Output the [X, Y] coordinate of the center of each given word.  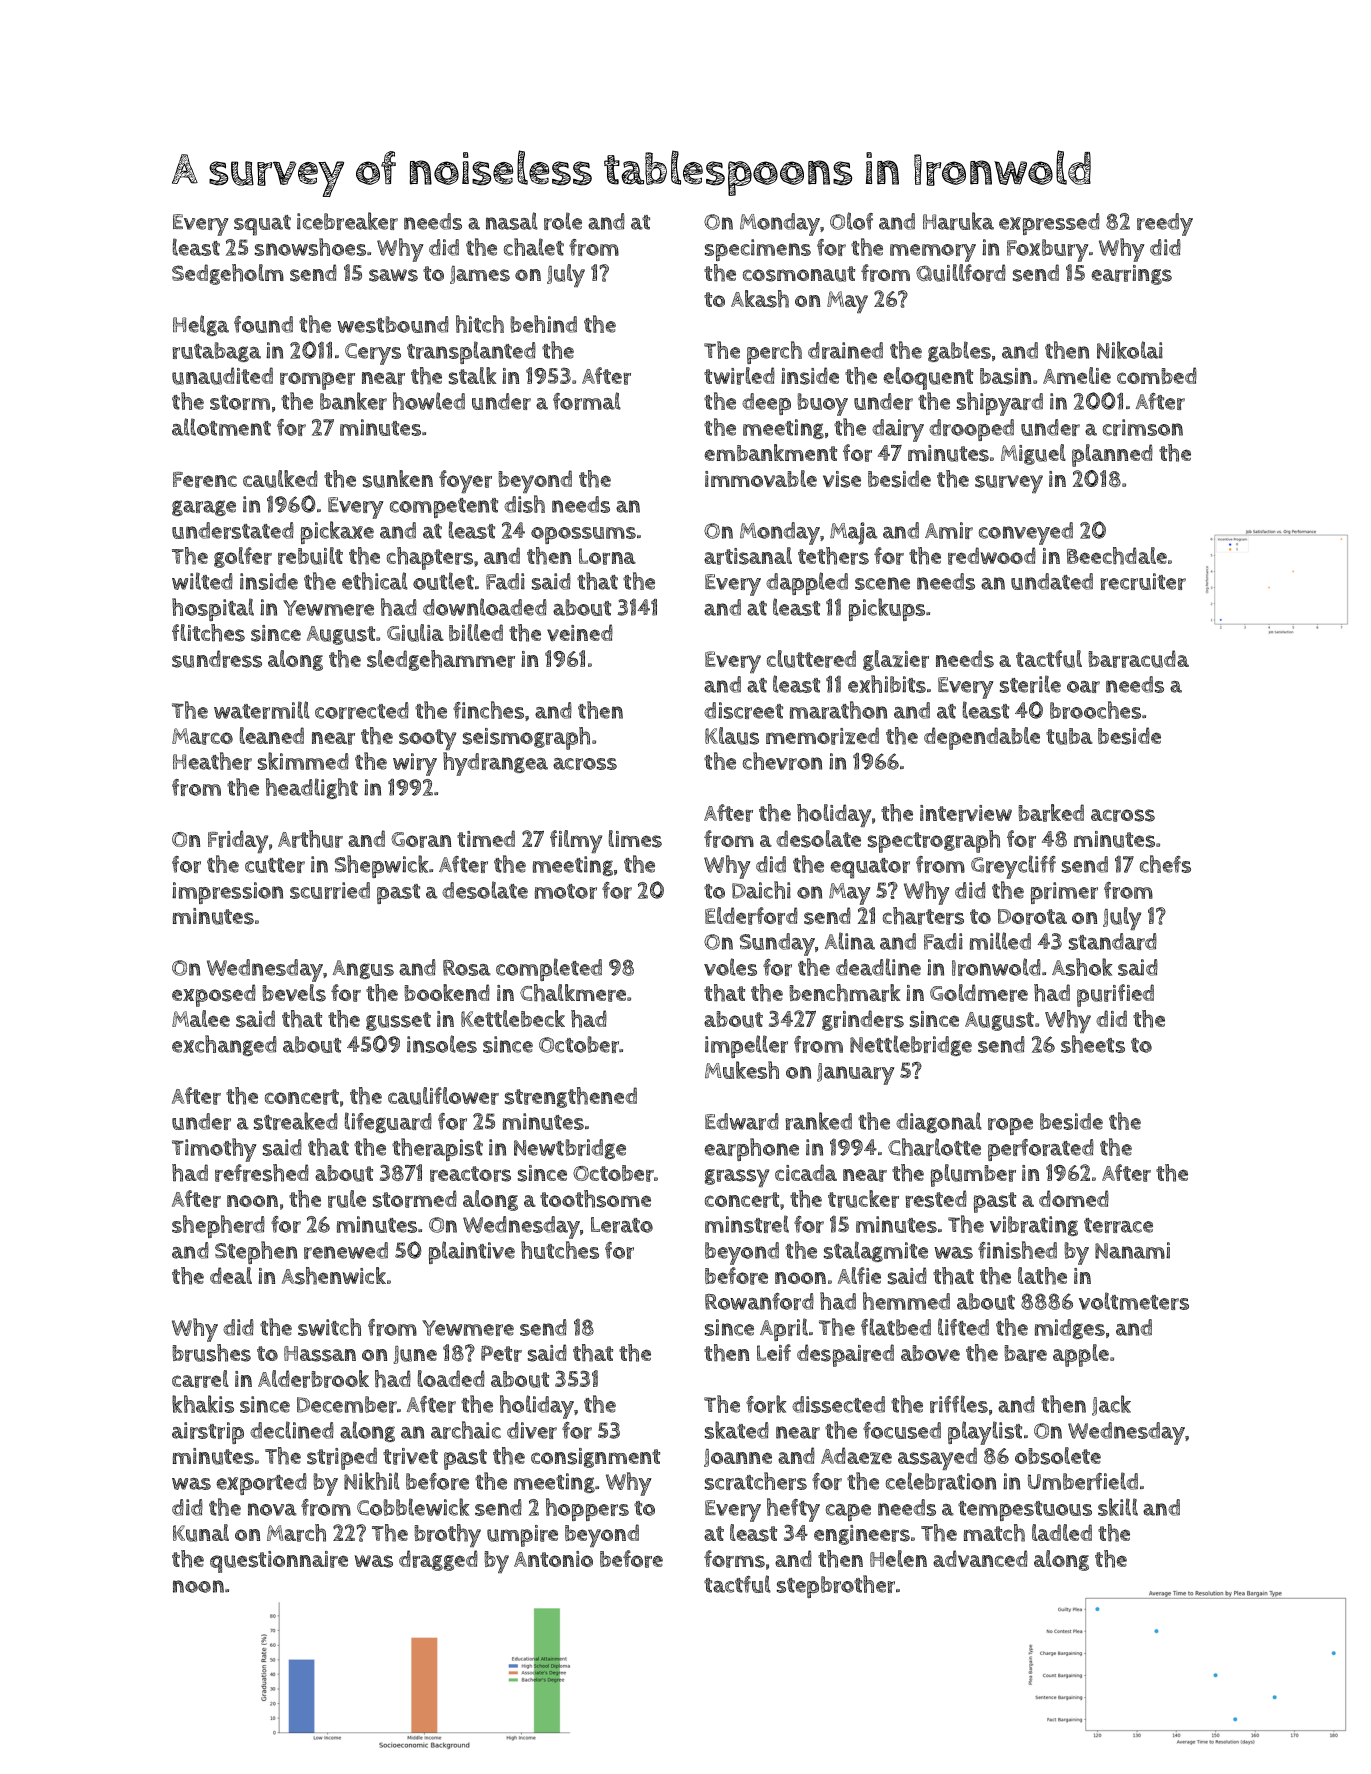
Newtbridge [570, 1149]
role [563, 221]
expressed [1049, 224]
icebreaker [347, 221]
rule [347, 1199]
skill [1118, 1507]
